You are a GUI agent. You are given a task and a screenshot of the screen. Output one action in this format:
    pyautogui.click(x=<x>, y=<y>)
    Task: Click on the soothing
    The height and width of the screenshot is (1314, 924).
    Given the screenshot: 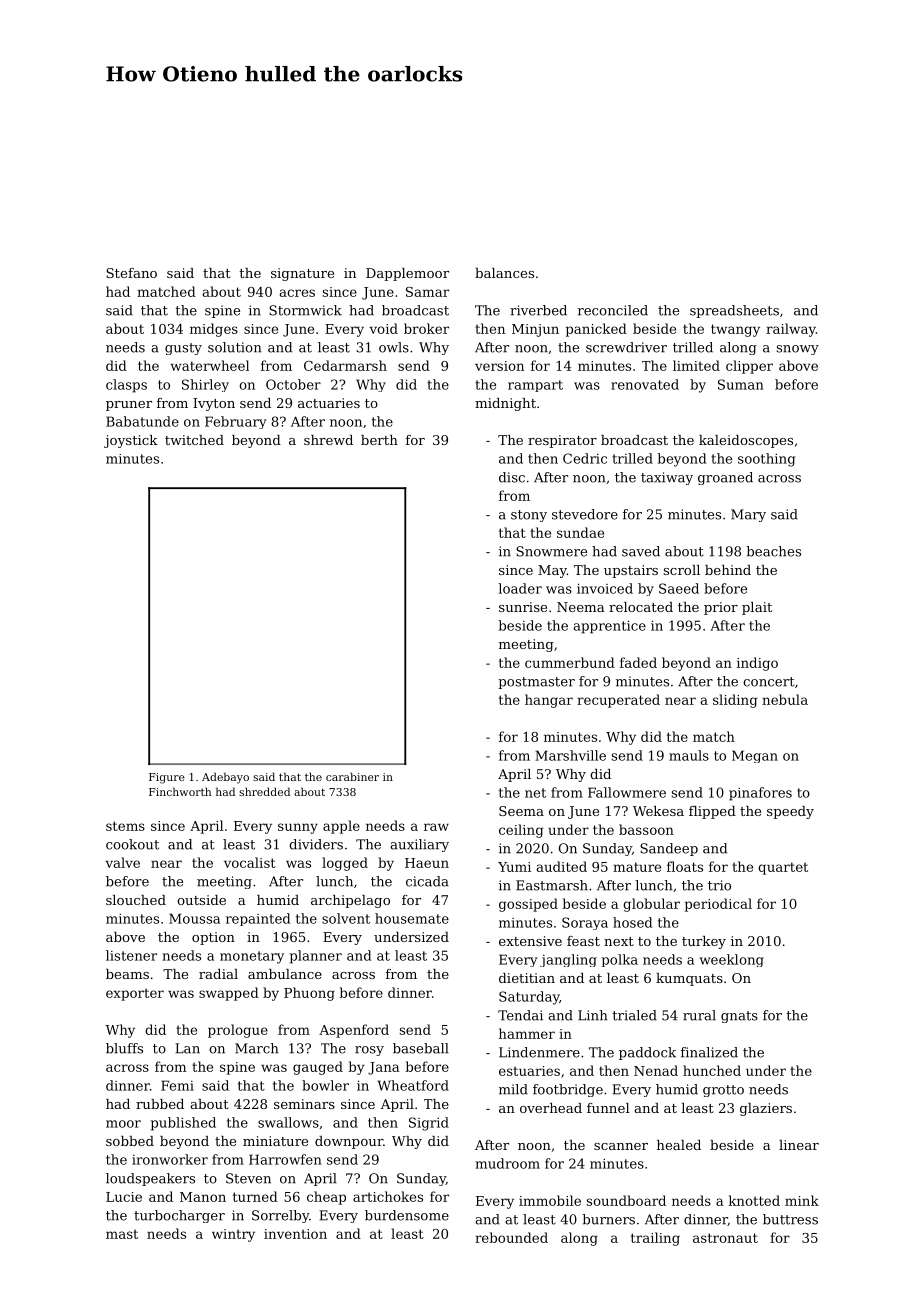 What is the action you would take?
    pyautogui.click(x=766, y=460)
